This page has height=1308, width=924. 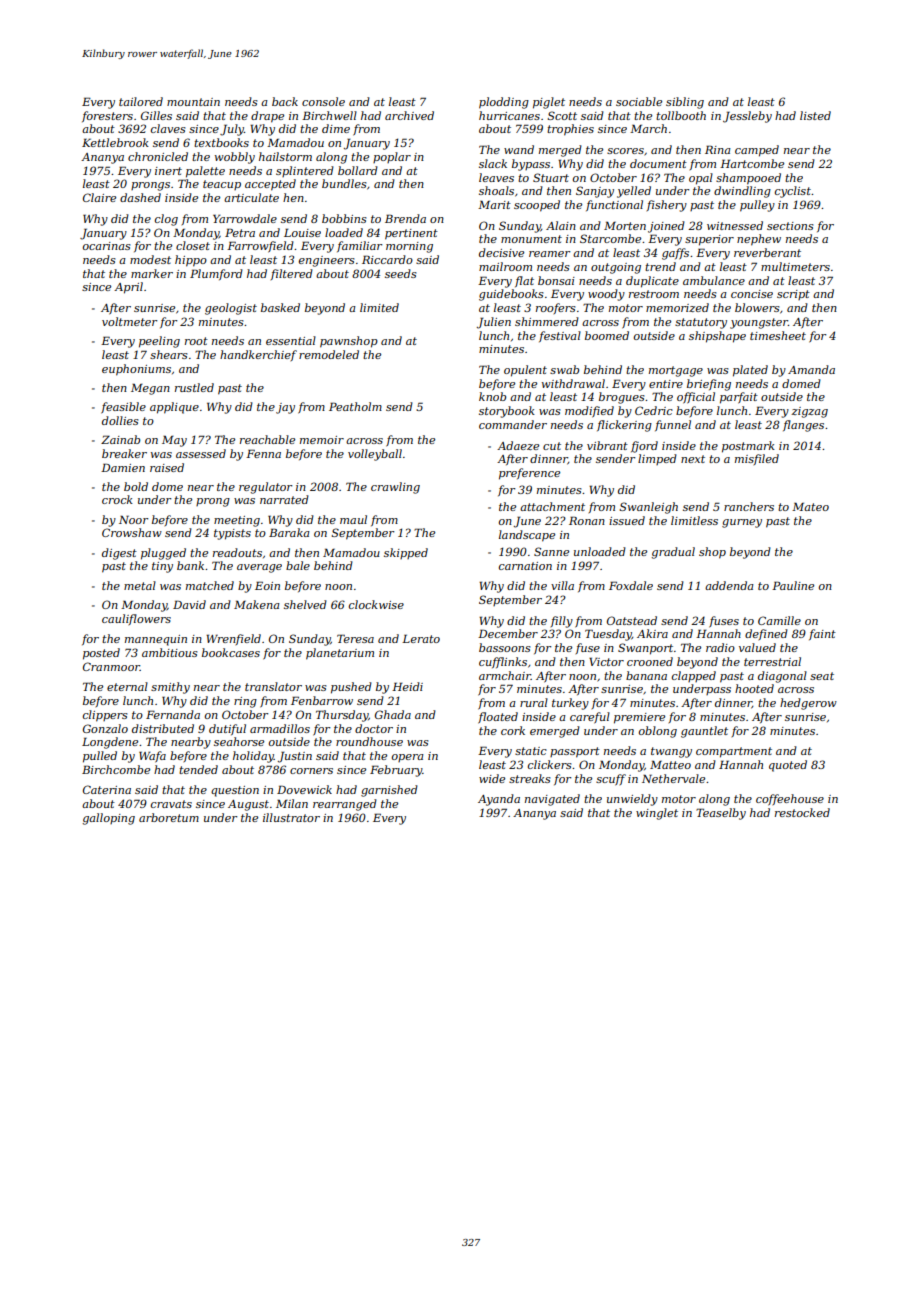 I want to click on bookcases, so click(x=231, y=652).
